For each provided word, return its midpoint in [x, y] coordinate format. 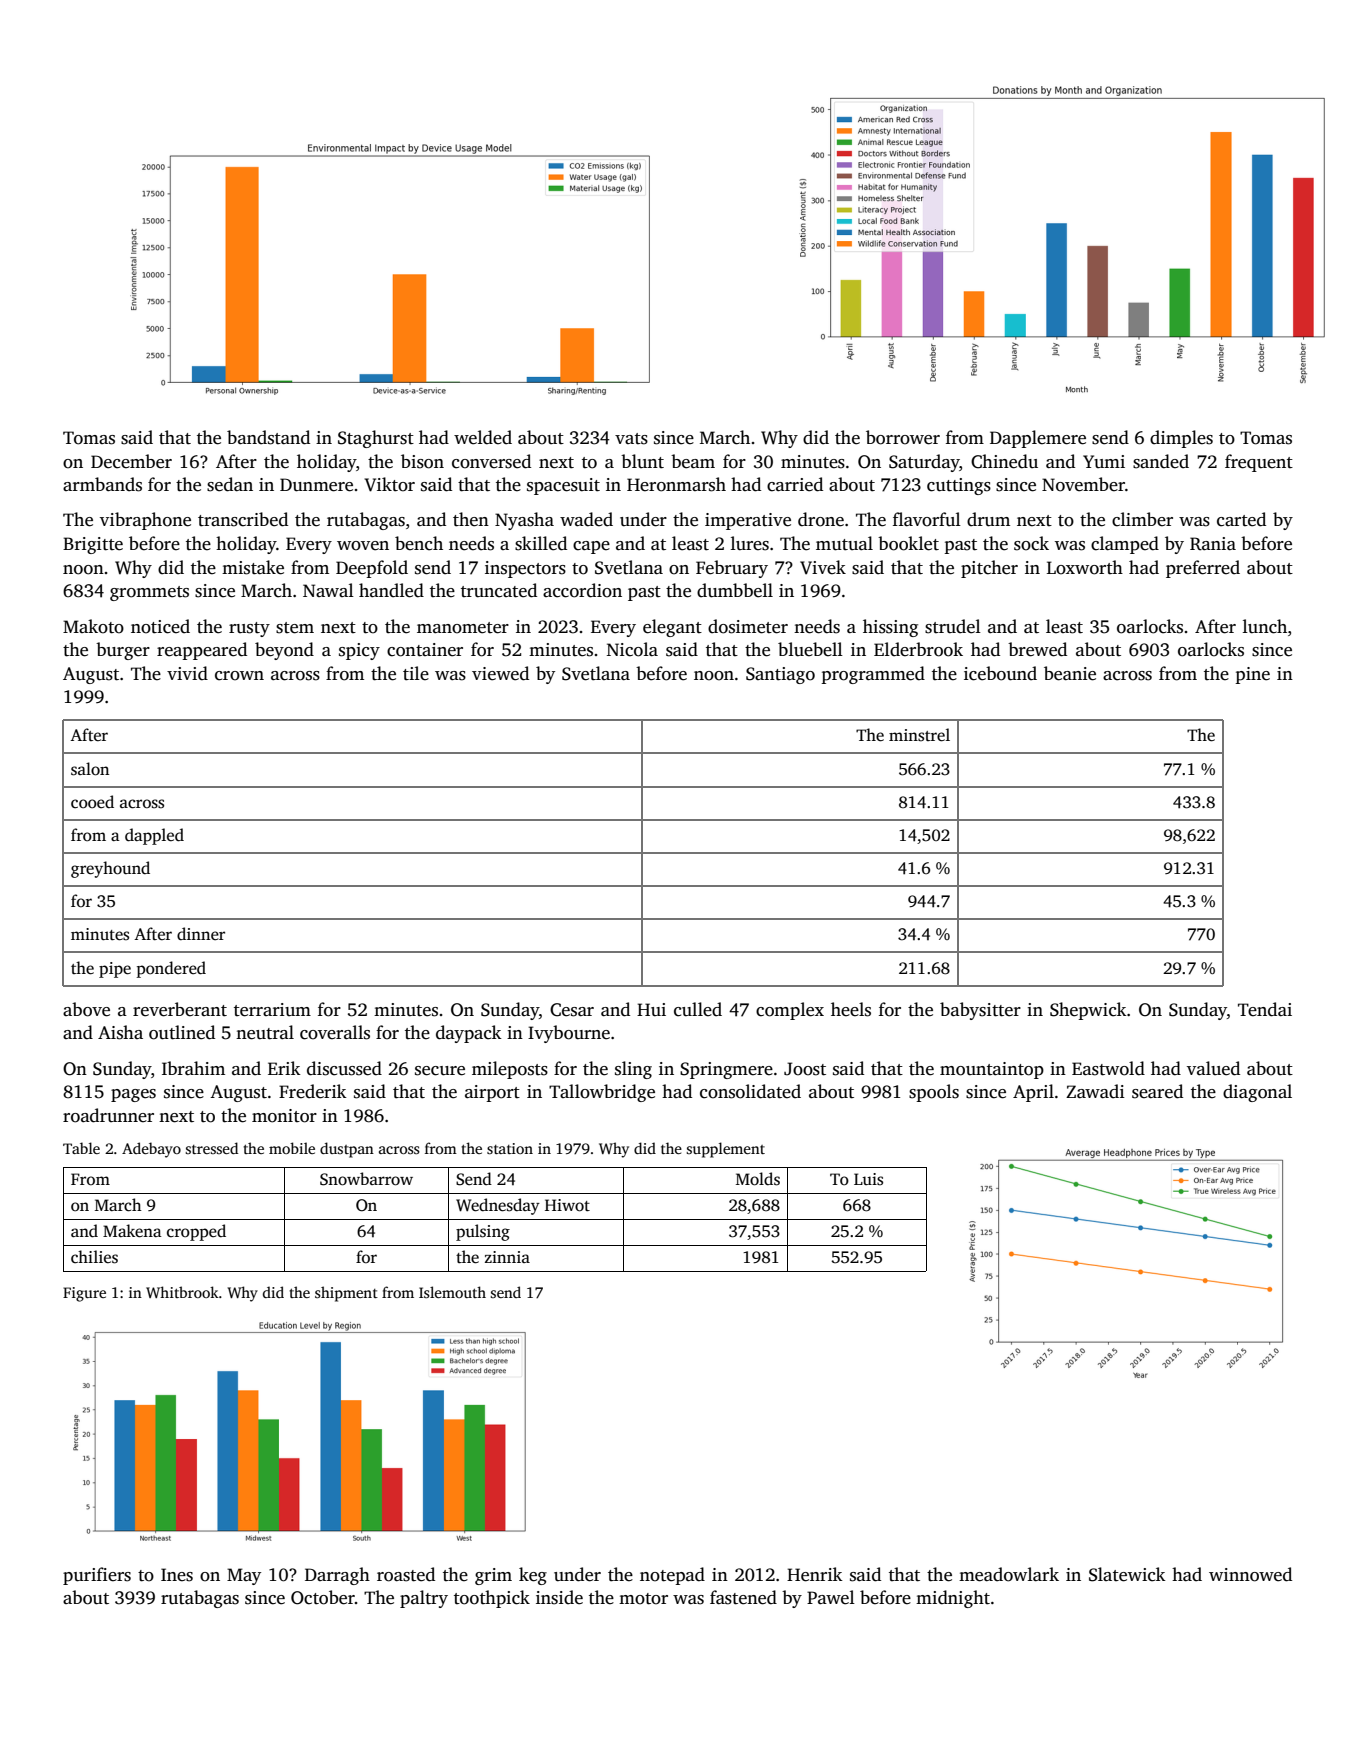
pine [1252, 675]
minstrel [919, 735]
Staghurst [376, 439]
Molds [758, 1179]
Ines [177, 1575]
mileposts [510, 1070]
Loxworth [1085, 567]
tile [416, 673]
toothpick [492, 1599]
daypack [469, 1034]
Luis [868, 1179]
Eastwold [1108, 1068]
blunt [642, 461]
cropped [196, 1232]
